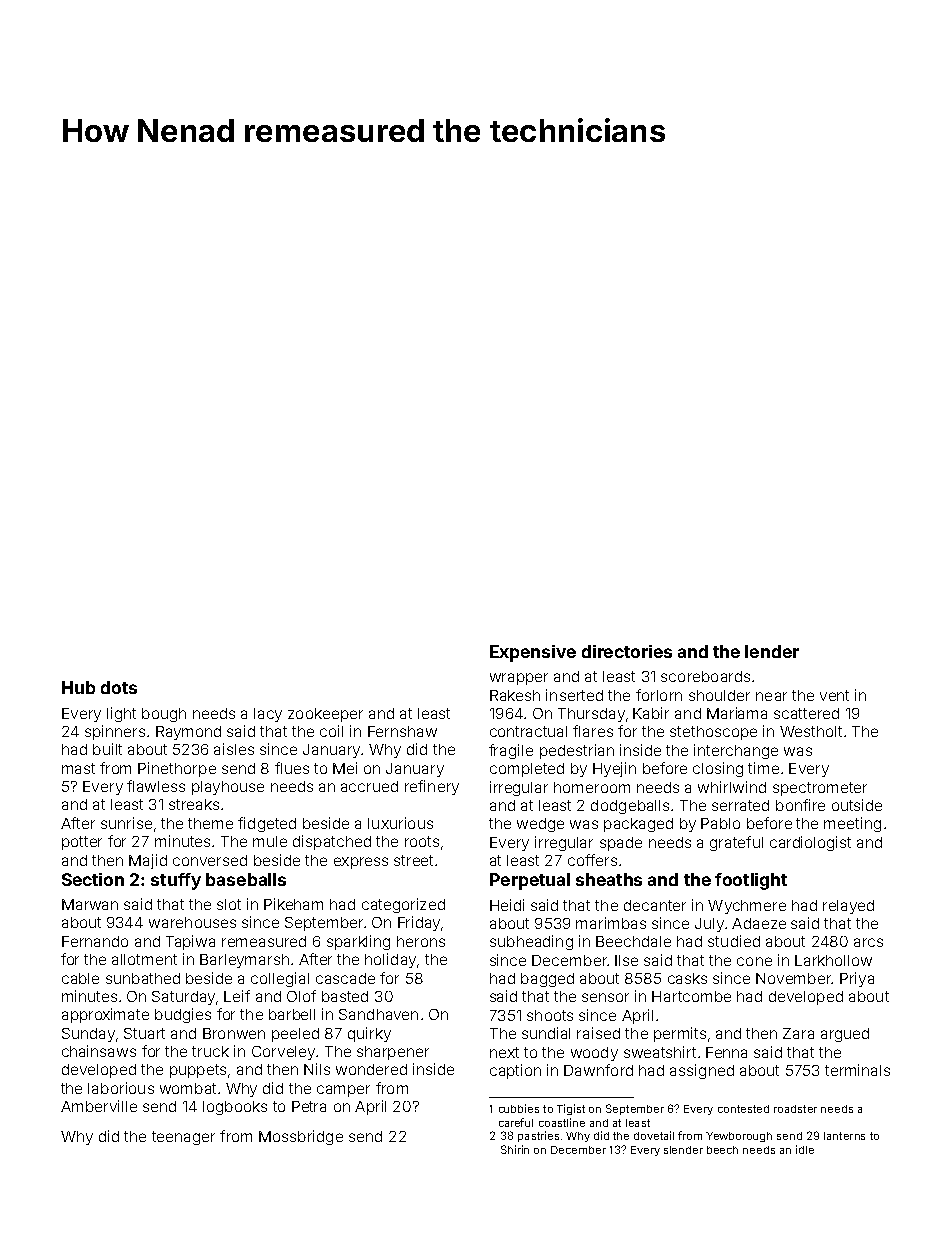 The image size is (952, 1233). What do you see at coordinates (591, 715) in the document?
I see `Thursday` at bounding box center [591, 715].
